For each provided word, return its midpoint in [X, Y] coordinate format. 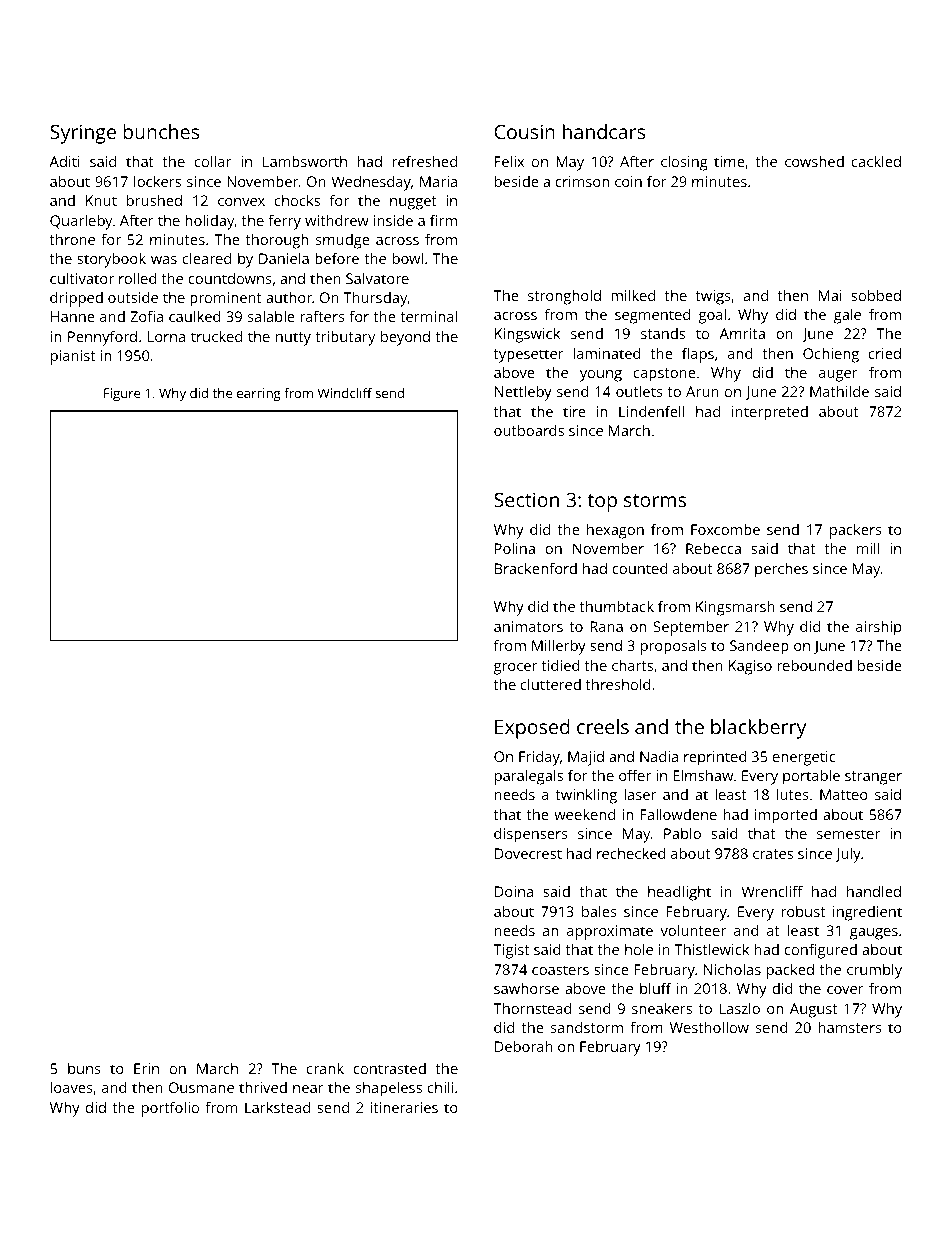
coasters [560, 970]
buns [84, 1068]
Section [526, 499]
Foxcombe [725, 529]
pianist [73, 357]
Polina [515, 548]
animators [528, 626]
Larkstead [277, 1107]
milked [633, 295]
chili [440, 1087]
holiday [210, 222]
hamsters [850, 1027]
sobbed [876, 295]
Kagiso [750, 667]
